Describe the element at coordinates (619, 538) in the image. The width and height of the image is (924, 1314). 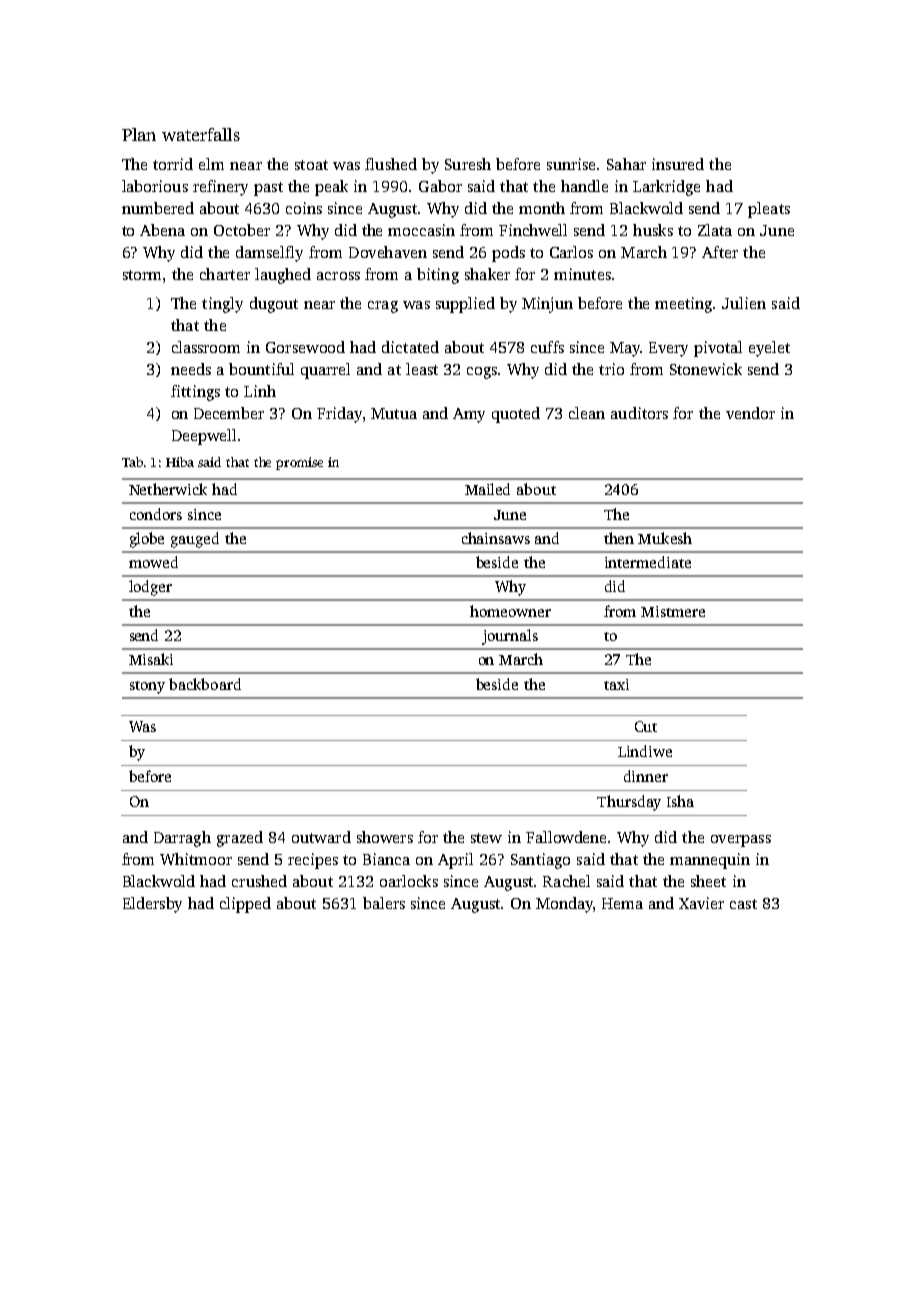
I see `then` at that location.
